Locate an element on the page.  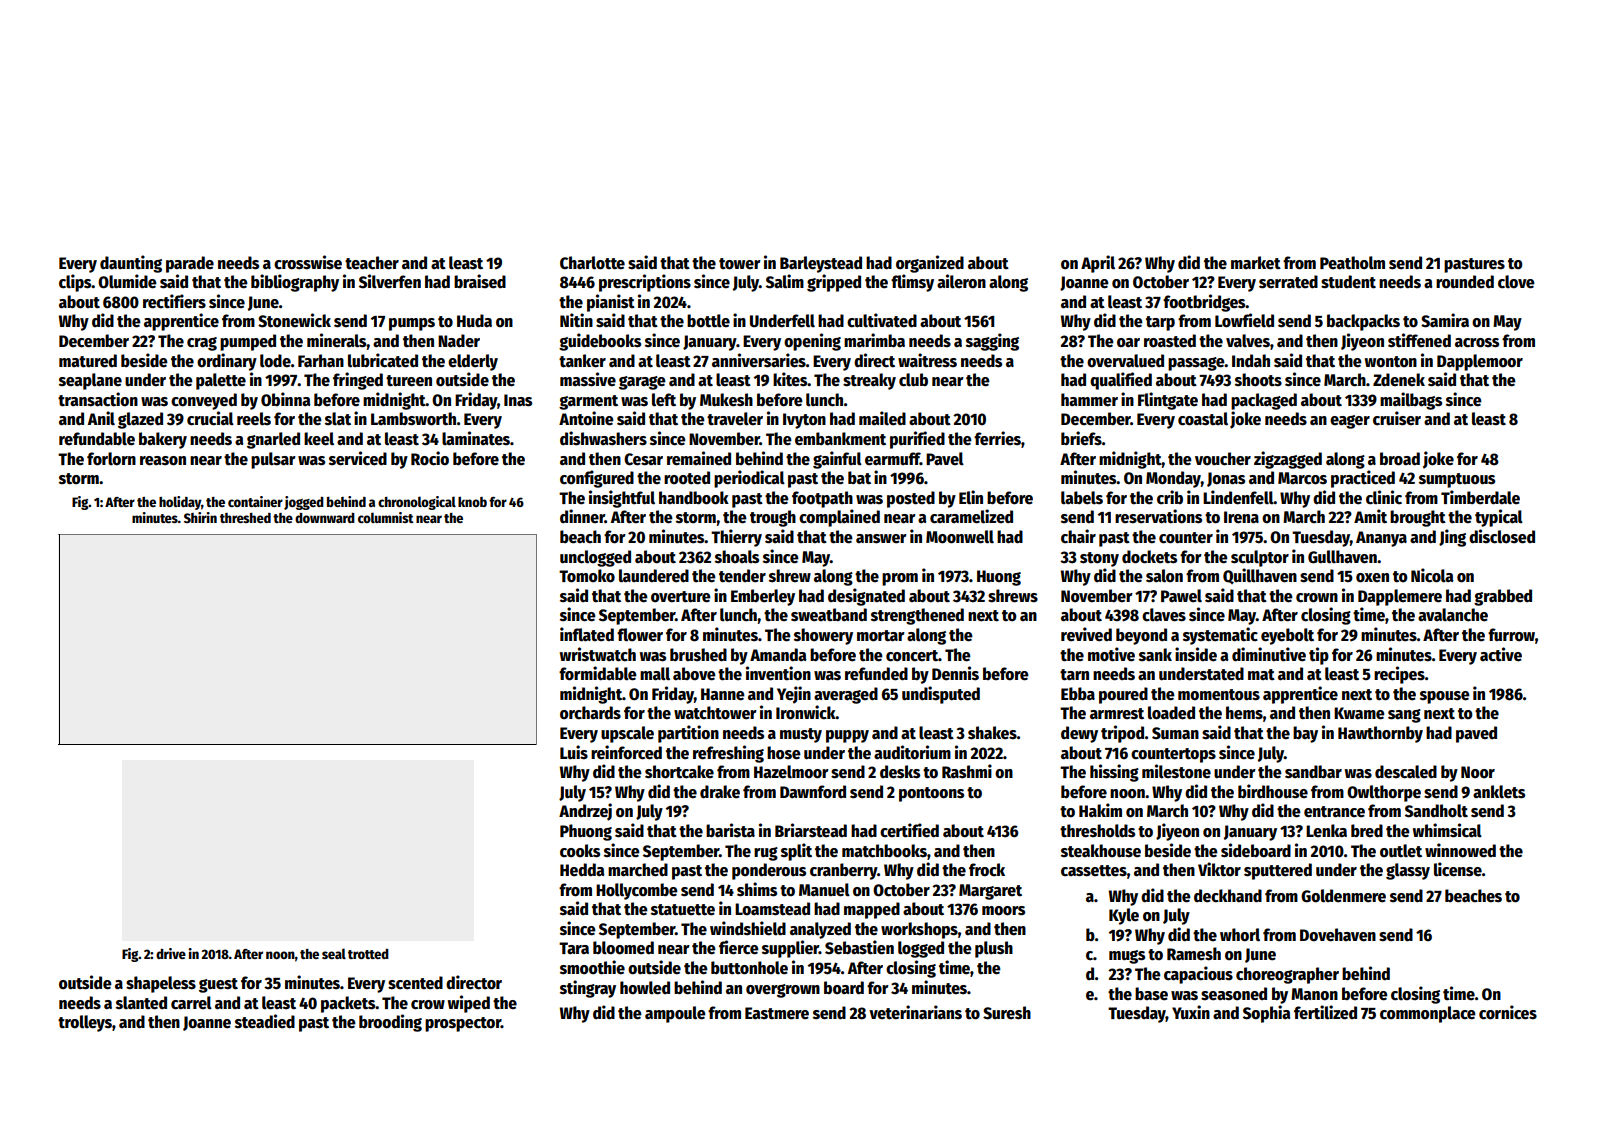
inside is located at coordinates (1196, 654).
